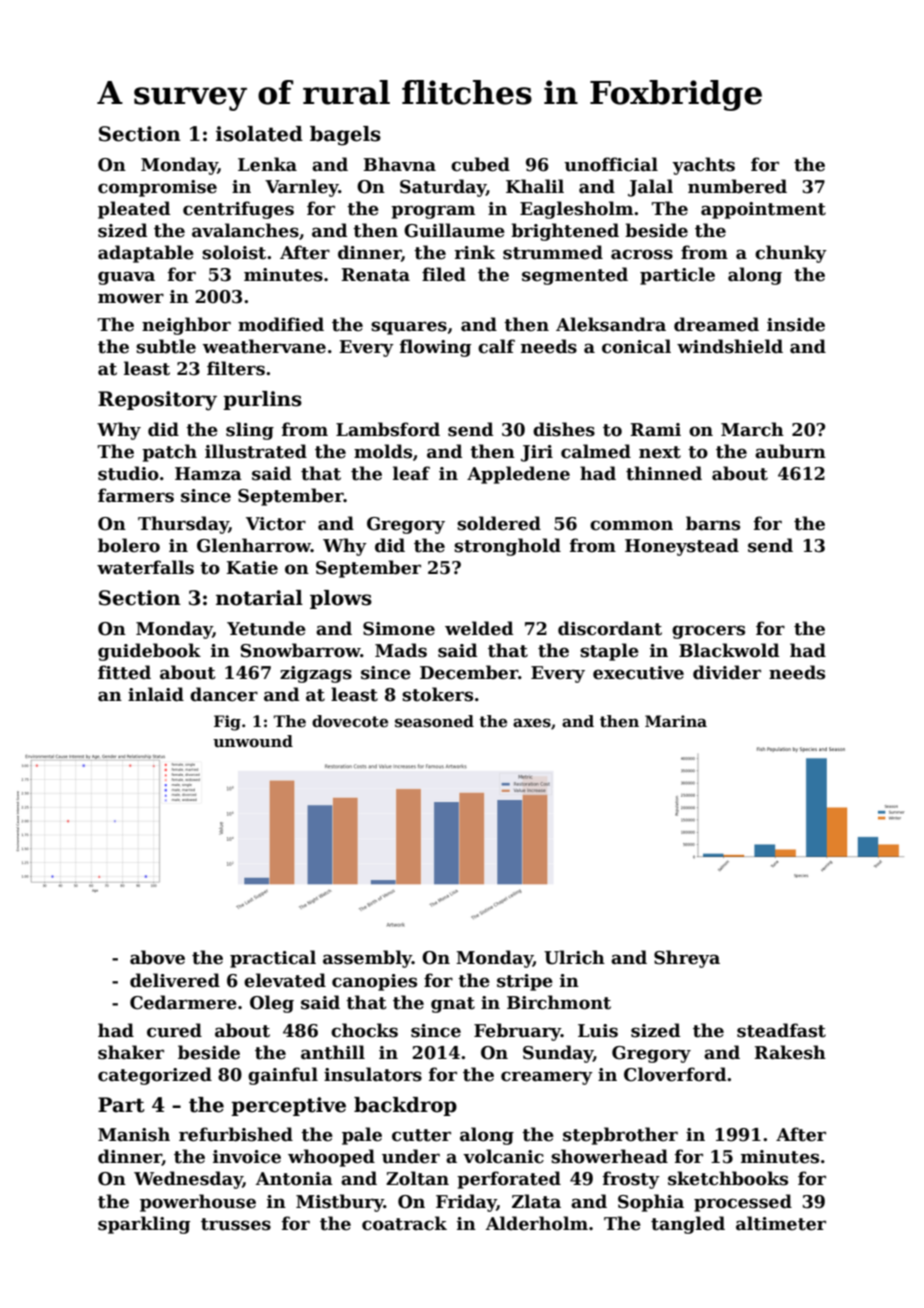  I want to click on isolated, so click(259, 134).
